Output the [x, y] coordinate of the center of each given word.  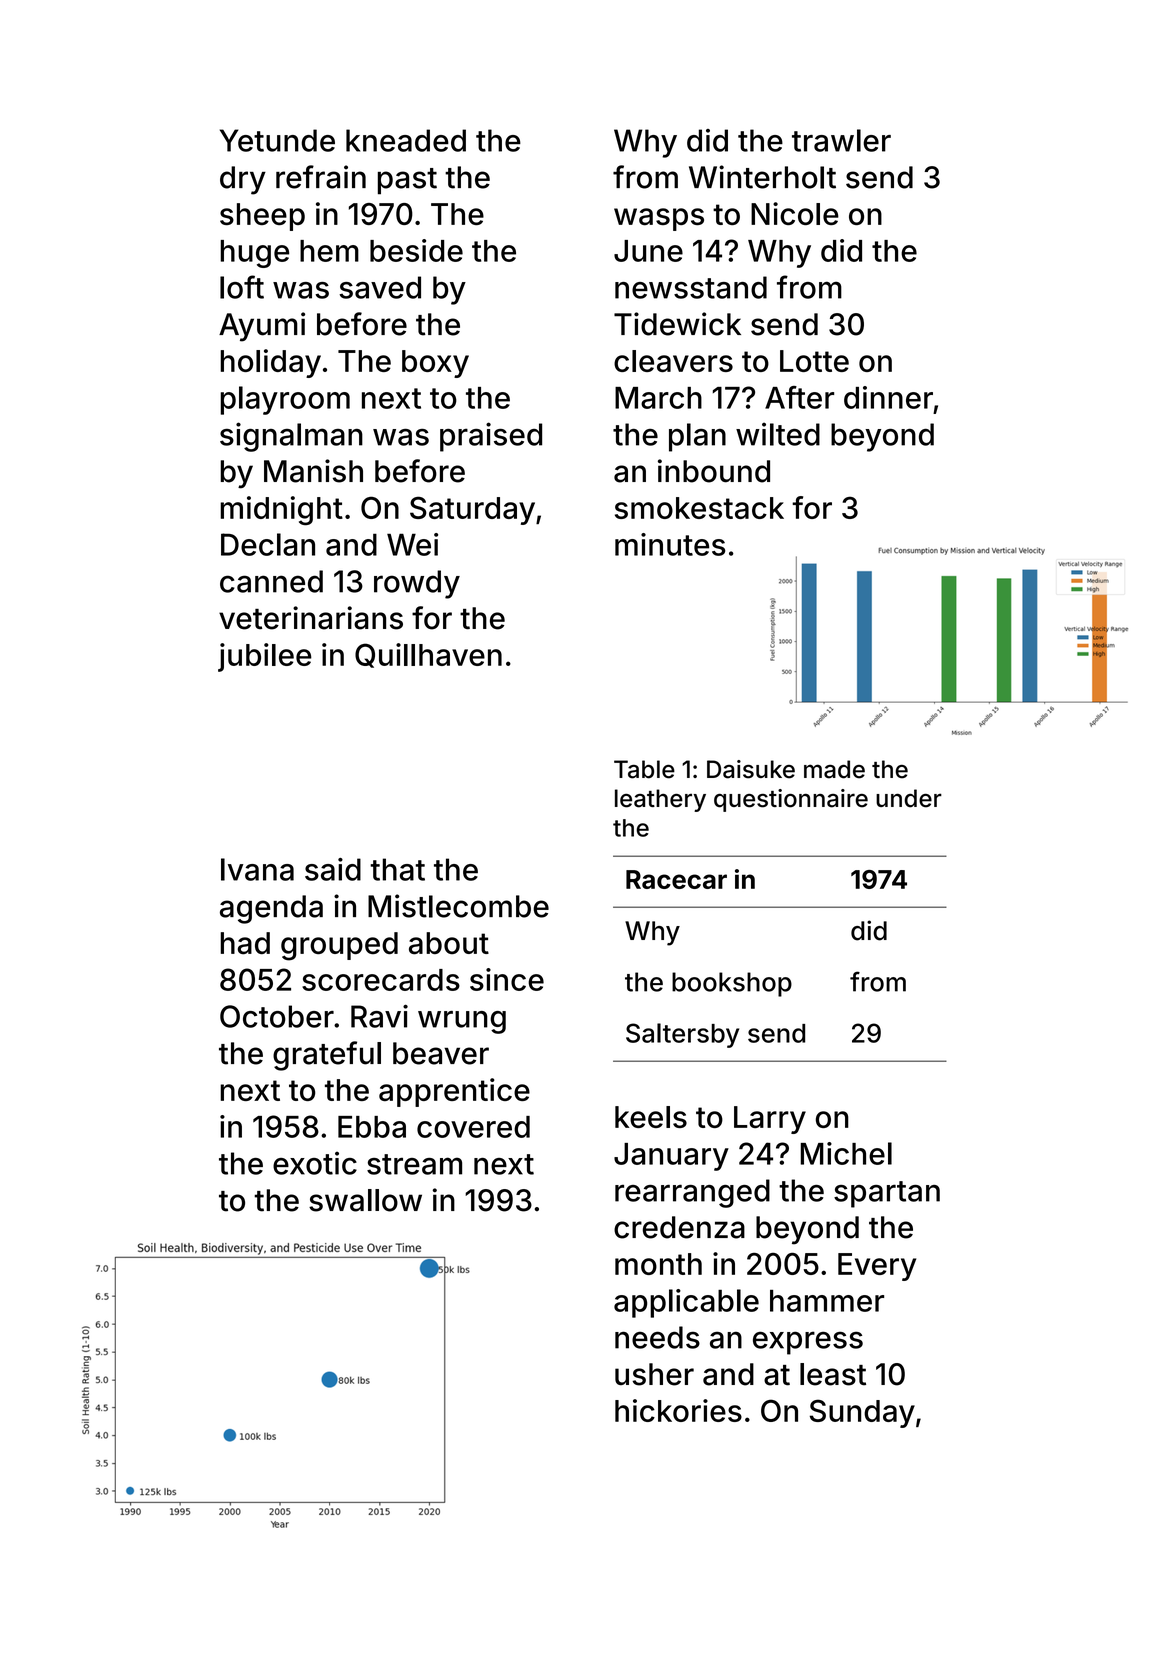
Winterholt [762, 177]
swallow [365, 1200]
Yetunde [277, 140]
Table [644, 769]
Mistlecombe [458, 906]
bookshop [732, 984]
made [834, 769]
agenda [271, 909]
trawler [841, 140]
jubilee [265, 657]
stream [414, 1164]
